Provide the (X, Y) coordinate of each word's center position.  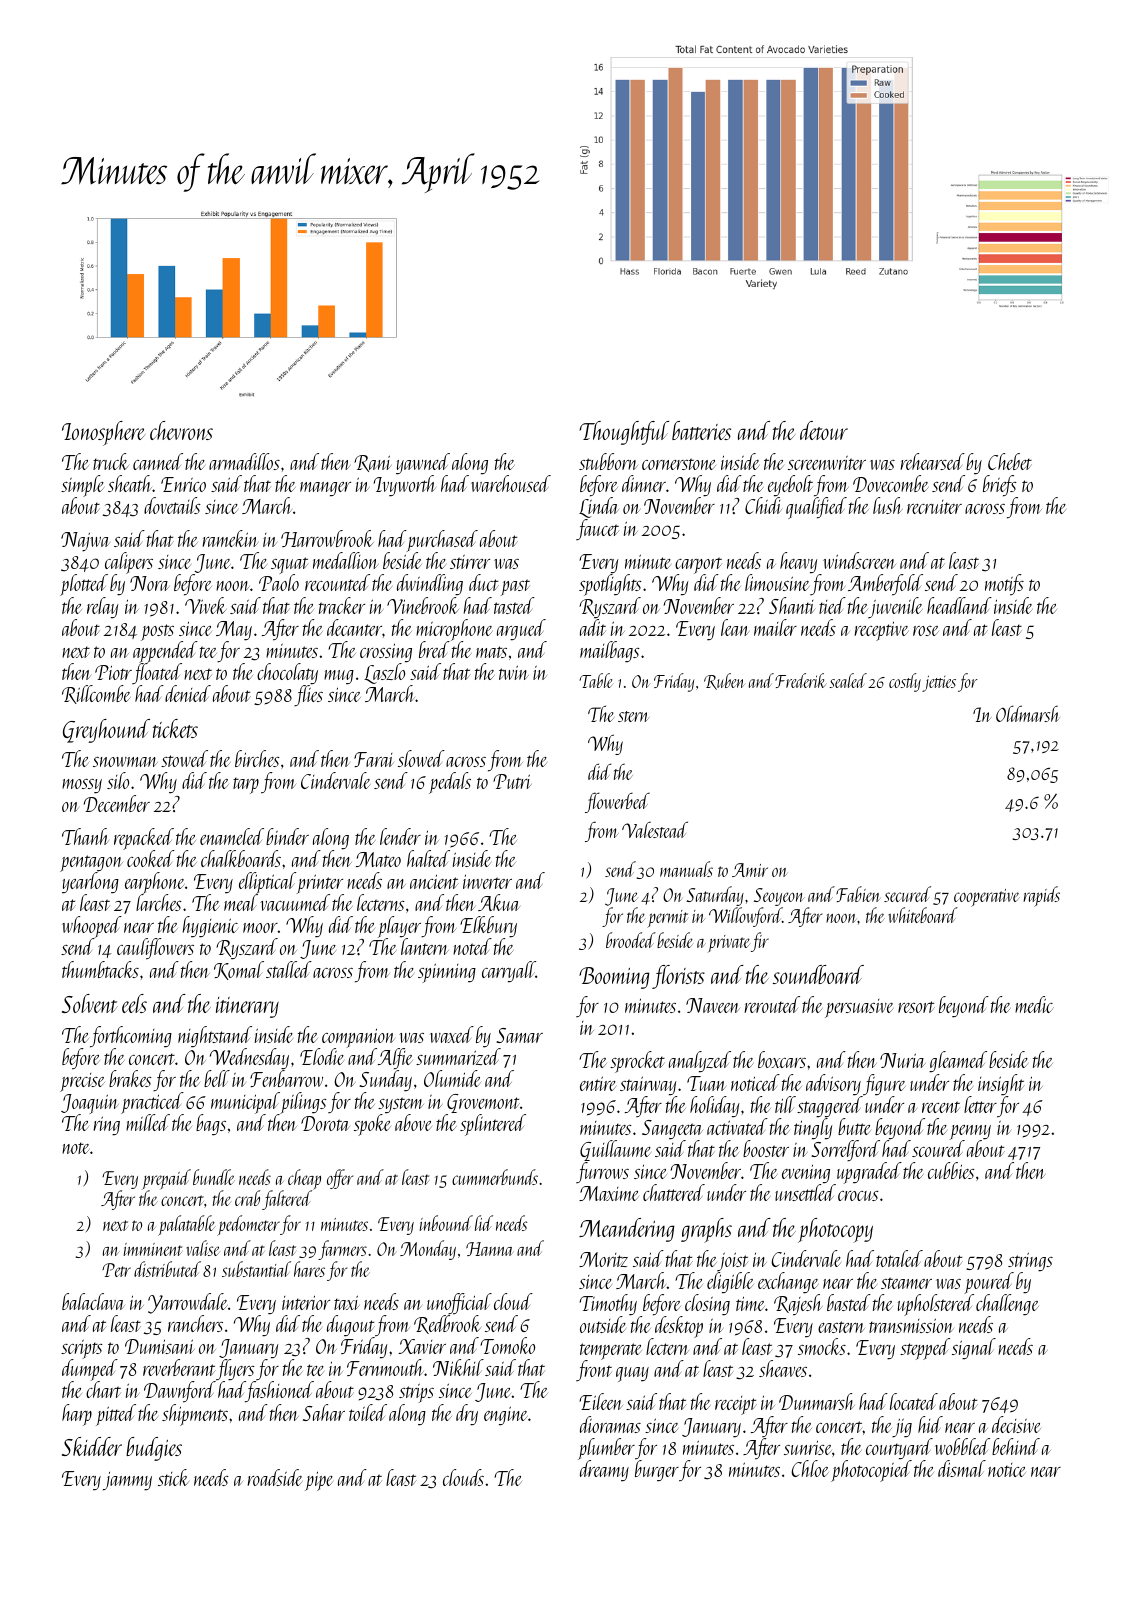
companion (358, 1039)
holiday (714, 1106)
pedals (450, 783)
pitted (116, 1415)
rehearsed (933, 461)
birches (257, 758)
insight (1001, 1085)
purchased (442, 541)
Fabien (858, 894)
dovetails (172, 505)
